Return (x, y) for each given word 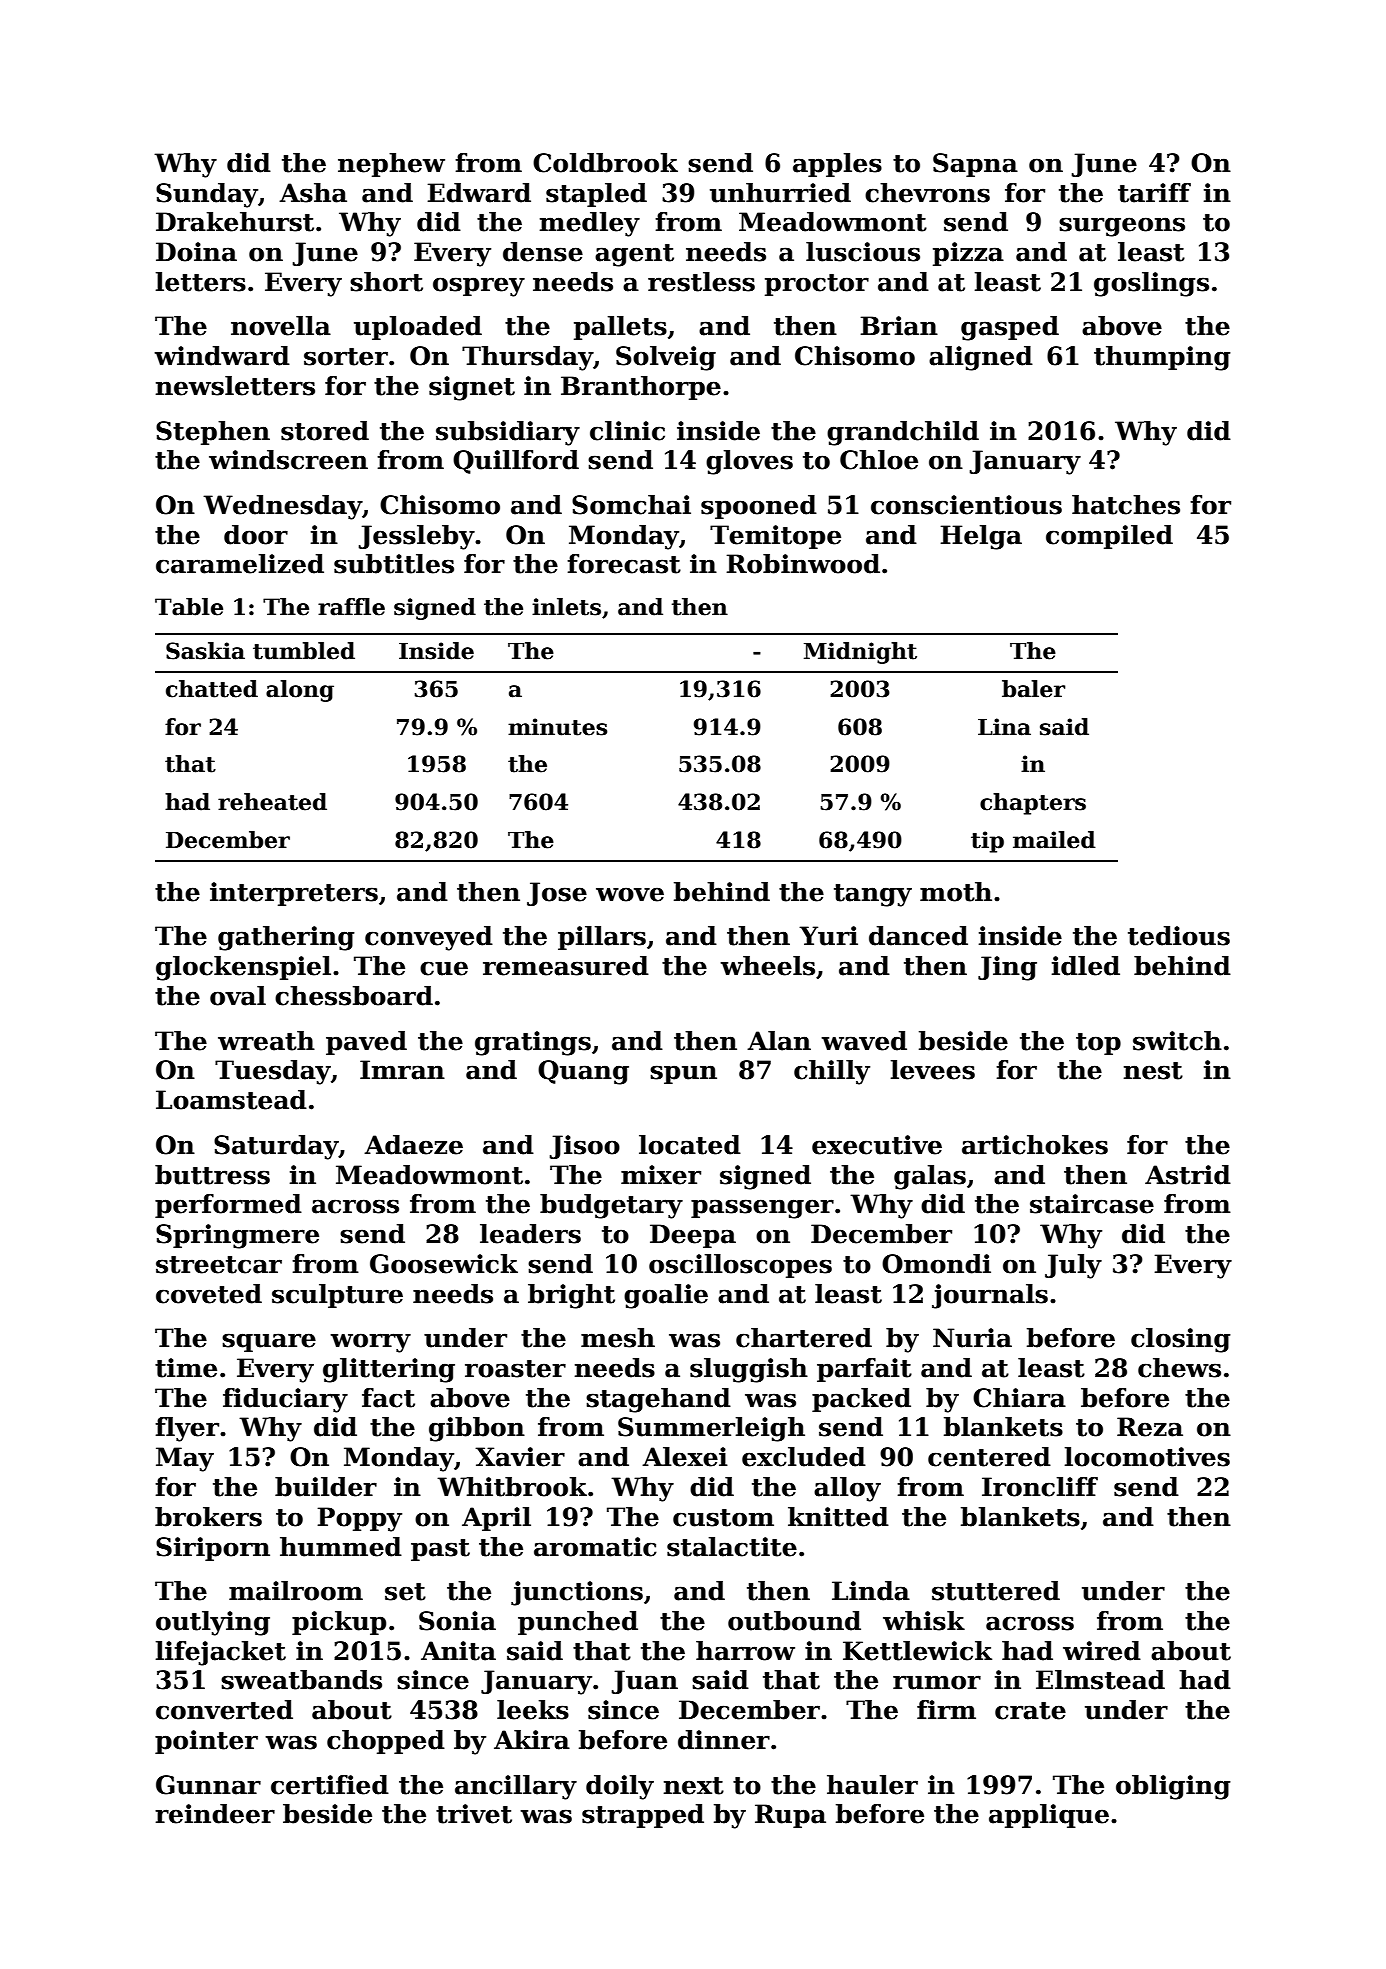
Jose (557, 894)
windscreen (288, 460)
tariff (1154, 193)
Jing (1007, 968)
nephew (391, 165)
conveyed (429, 938)
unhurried (780, 193)
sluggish (749, 1370)
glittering (389, 1370)
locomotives (1147, 1457)
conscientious (966, 505)
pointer (206, 1742)
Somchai (631, 505)
